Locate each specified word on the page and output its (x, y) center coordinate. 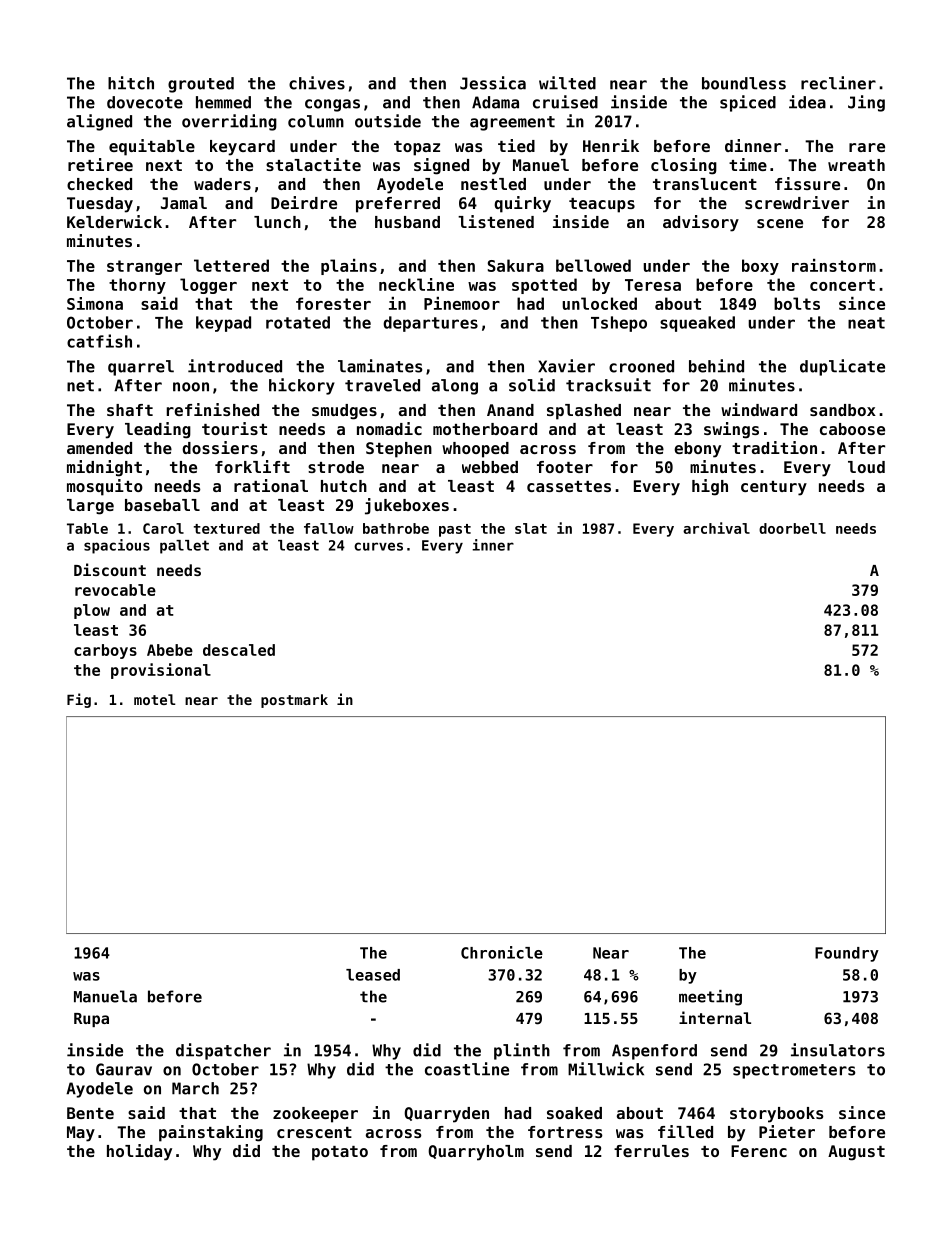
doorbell (792, 528)
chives (317, 83)
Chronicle (502, 952)
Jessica (493, 83)
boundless (744, 83)
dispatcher (223, 1051)
